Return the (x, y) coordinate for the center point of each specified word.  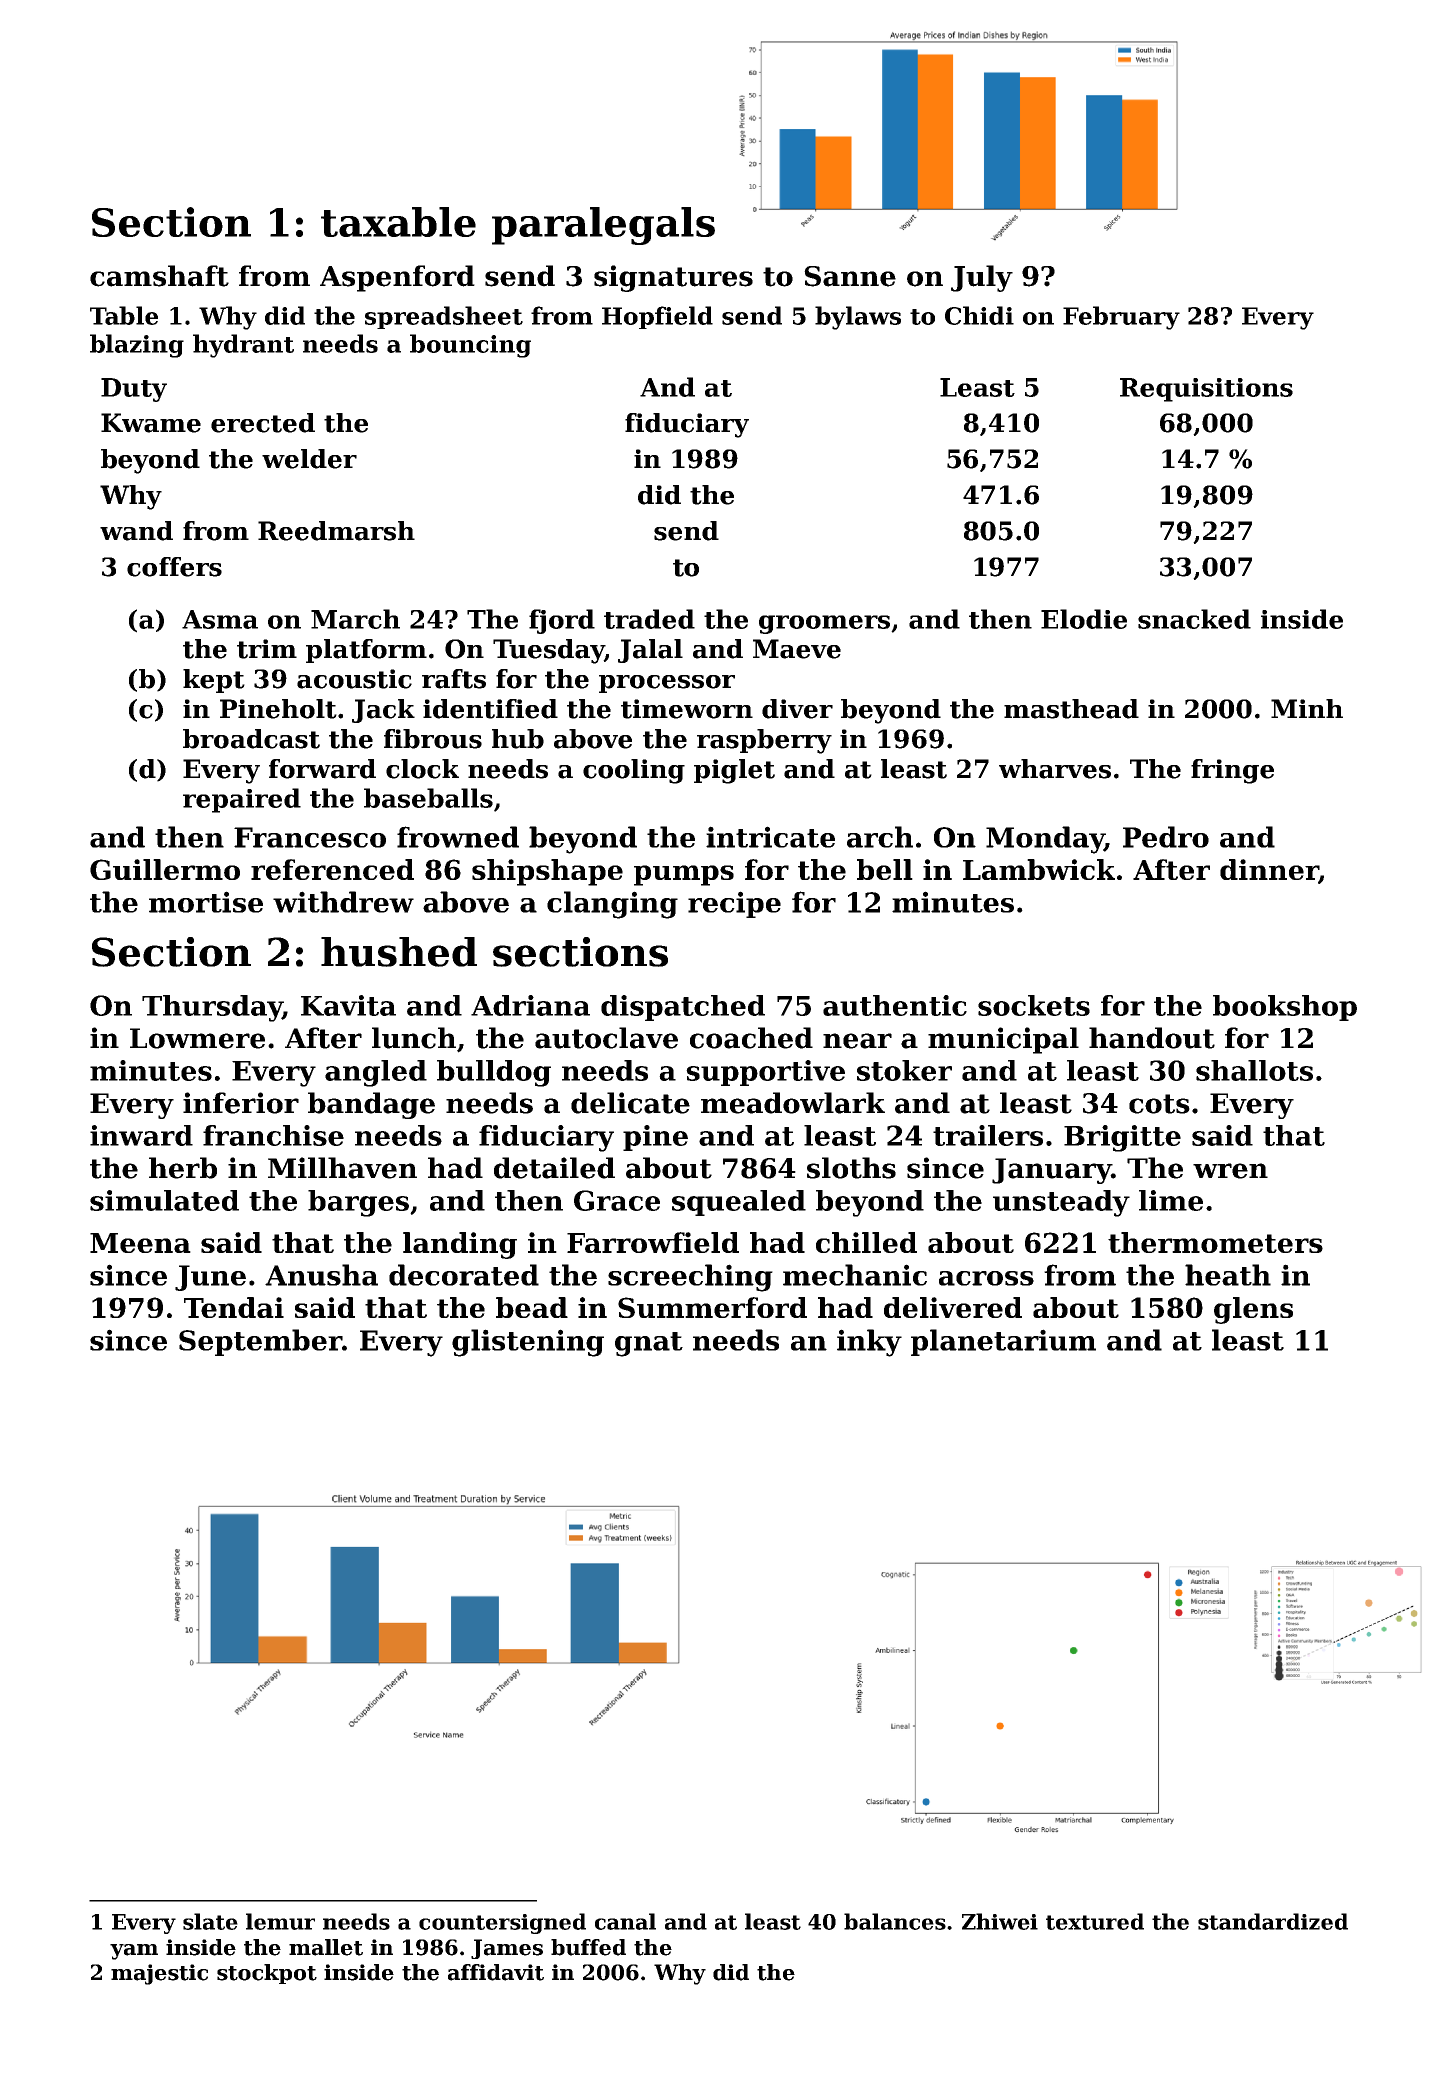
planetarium (1003, 1342)
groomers (824, 624)
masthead (1071, 709)
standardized (1273, 1921)
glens (1253, 1310)
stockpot (267, 1974)
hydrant (243, 346)
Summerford (712, 1307)
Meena (140, 1243)
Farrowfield (653, 1242)
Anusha (321, 1275)
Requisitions (1206, 390)
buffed (588, 1947)
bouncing (470, 346)
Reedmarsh (336, 531)
